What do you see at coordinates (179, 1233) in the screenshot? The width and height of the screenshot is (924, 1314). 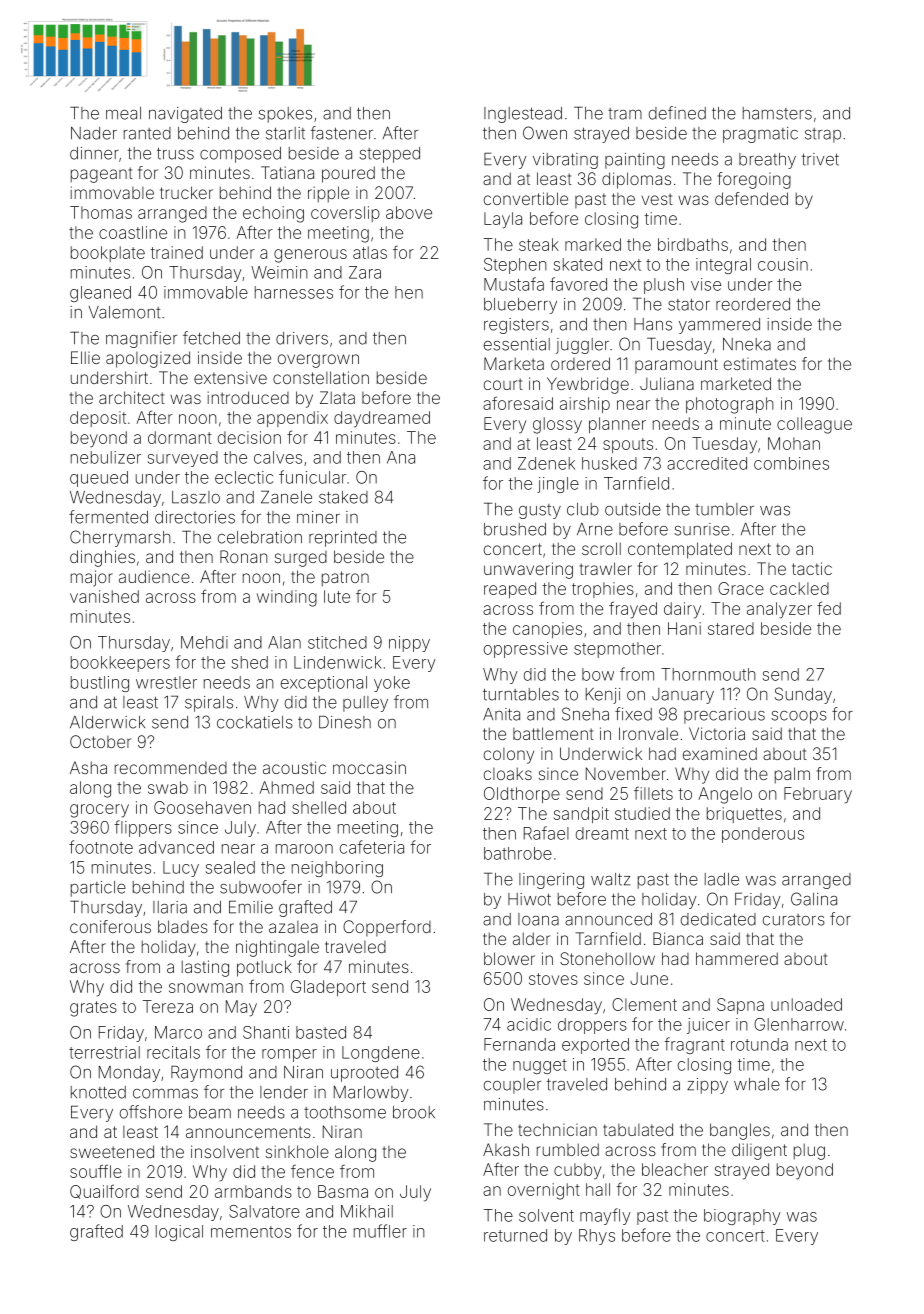 I see `logical` at bounding box center [179, 1233].
